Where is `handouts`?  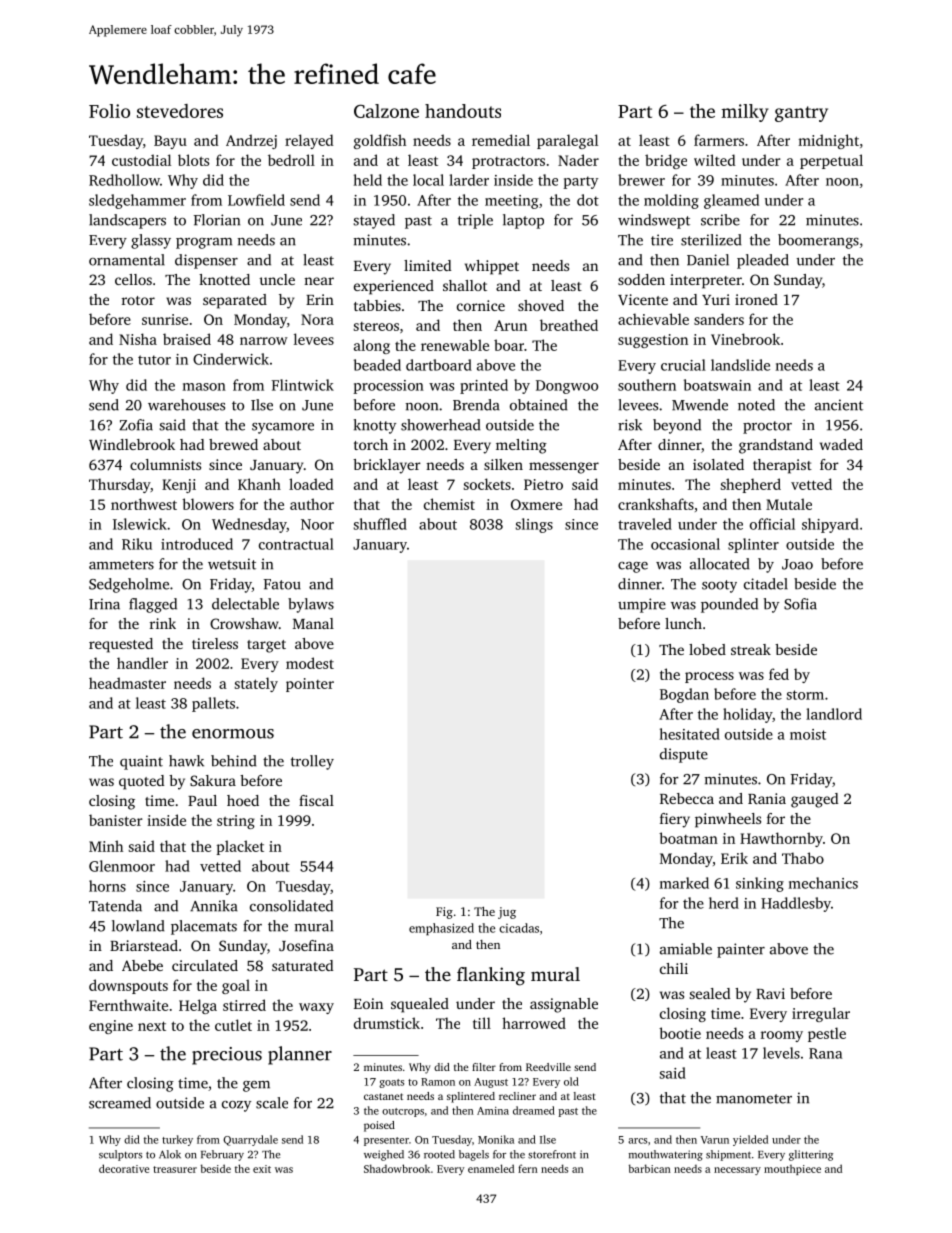
handouts is located at coordinates (463, 111).
